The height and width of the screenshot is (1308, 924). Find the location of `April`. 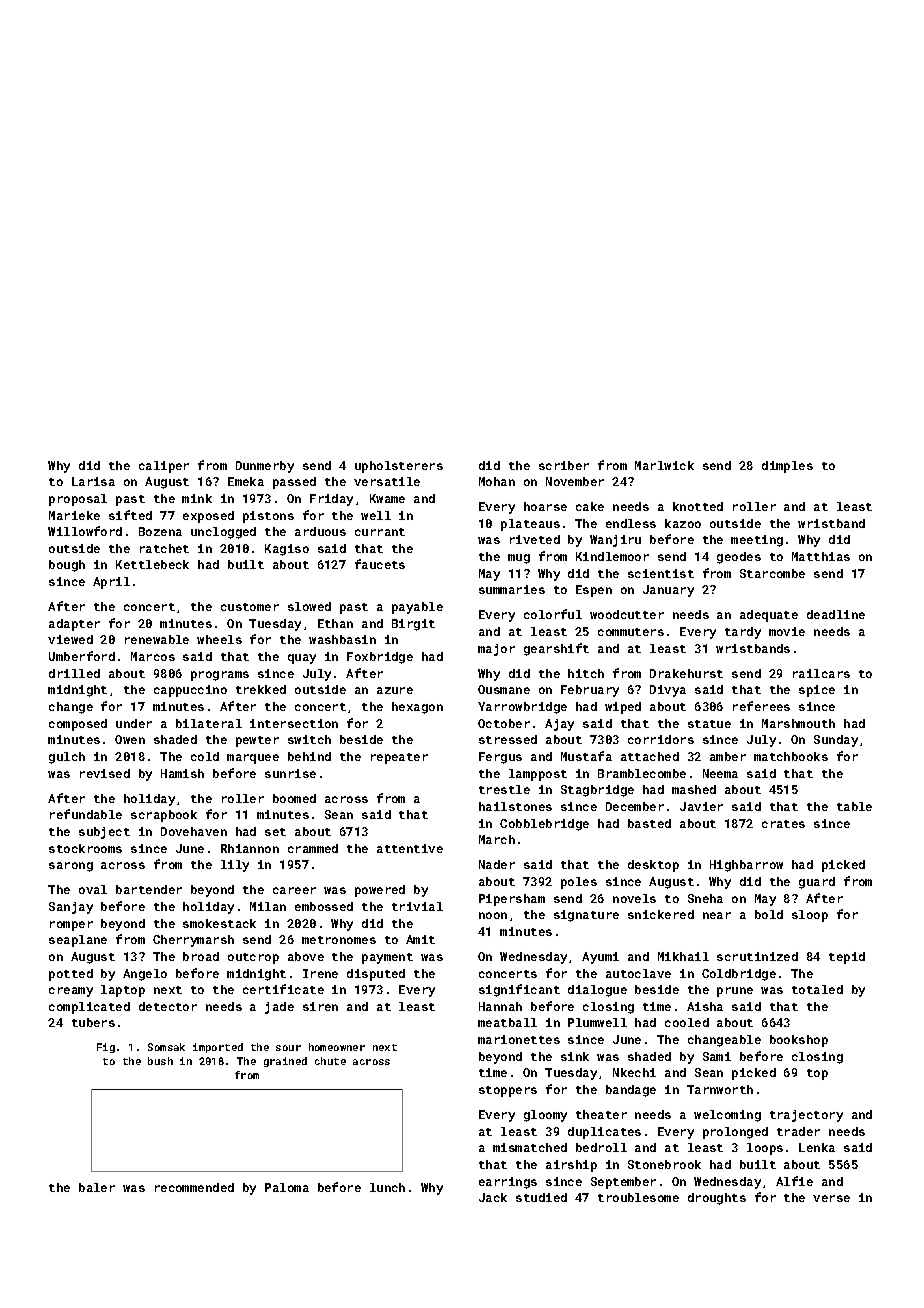

April is located at coordinates (111, 583).
